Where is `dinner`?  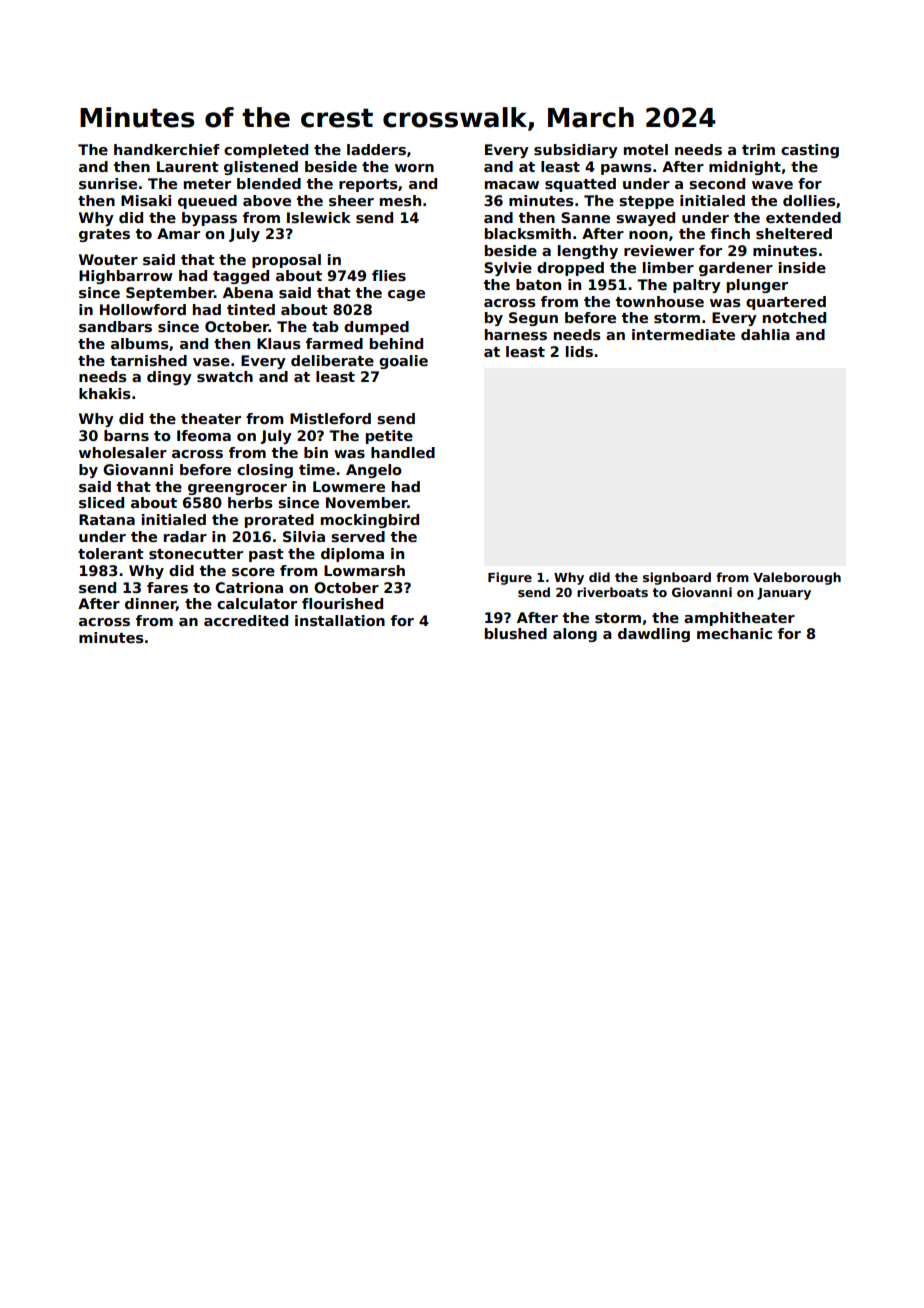 dinner is located at coordinates (150, 604).
